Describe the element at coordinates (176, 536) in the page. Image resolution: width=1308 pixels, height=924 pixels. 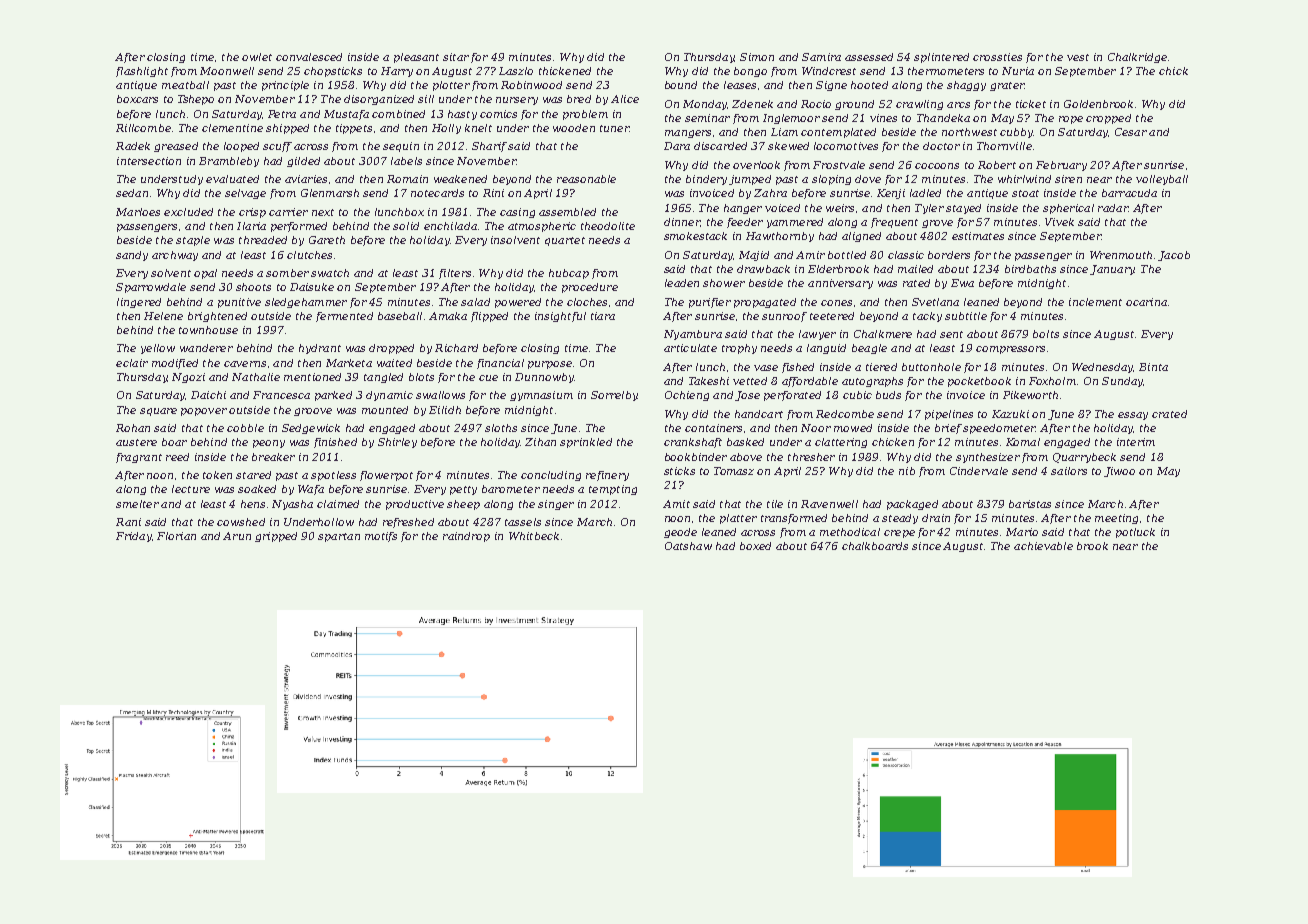
I see `Florian` at that location.
